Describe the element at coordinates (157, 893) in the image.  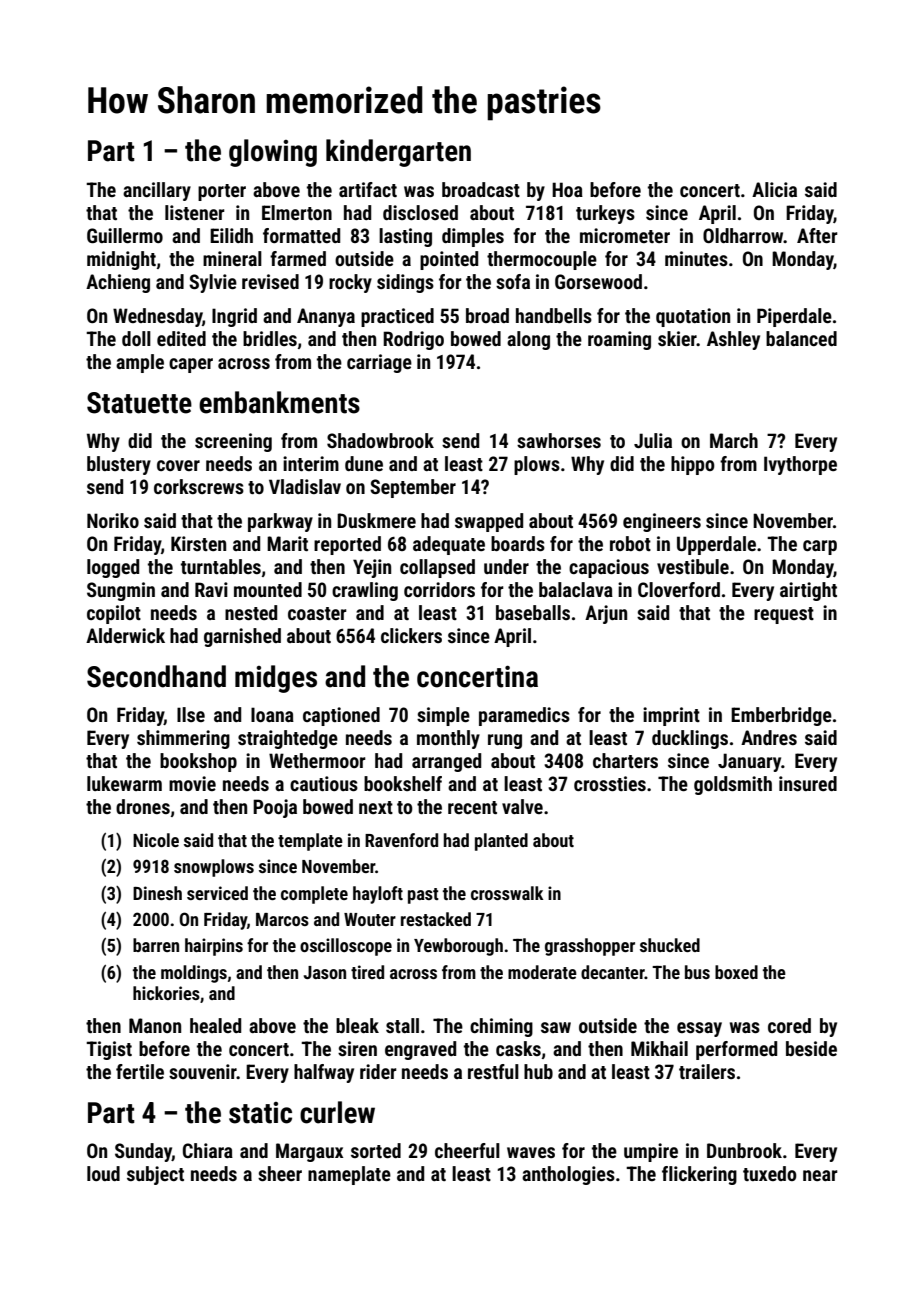
I see `Dinesh` at that location.
